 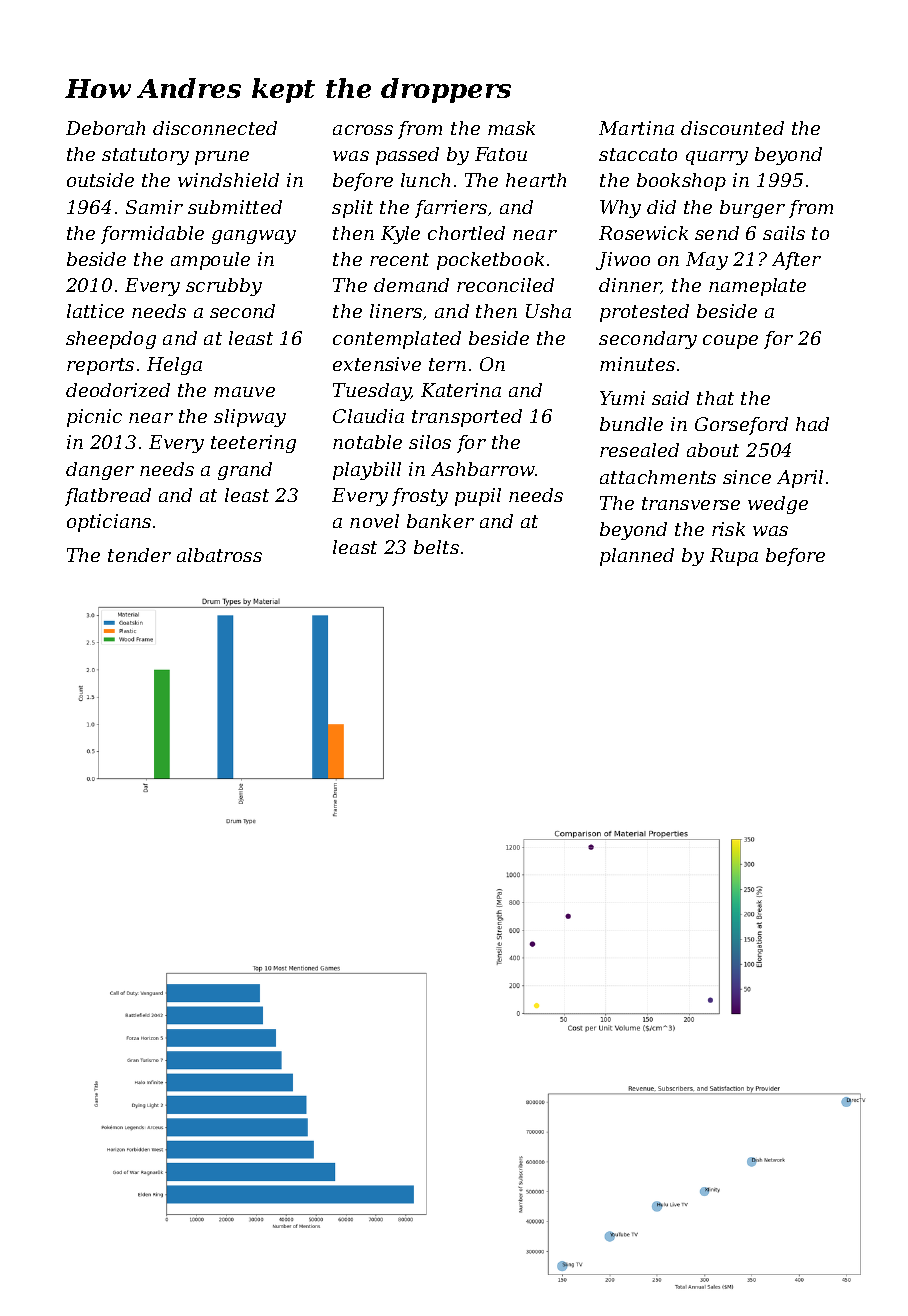 I want to click on bookshop, so click(x=681, y=182).
